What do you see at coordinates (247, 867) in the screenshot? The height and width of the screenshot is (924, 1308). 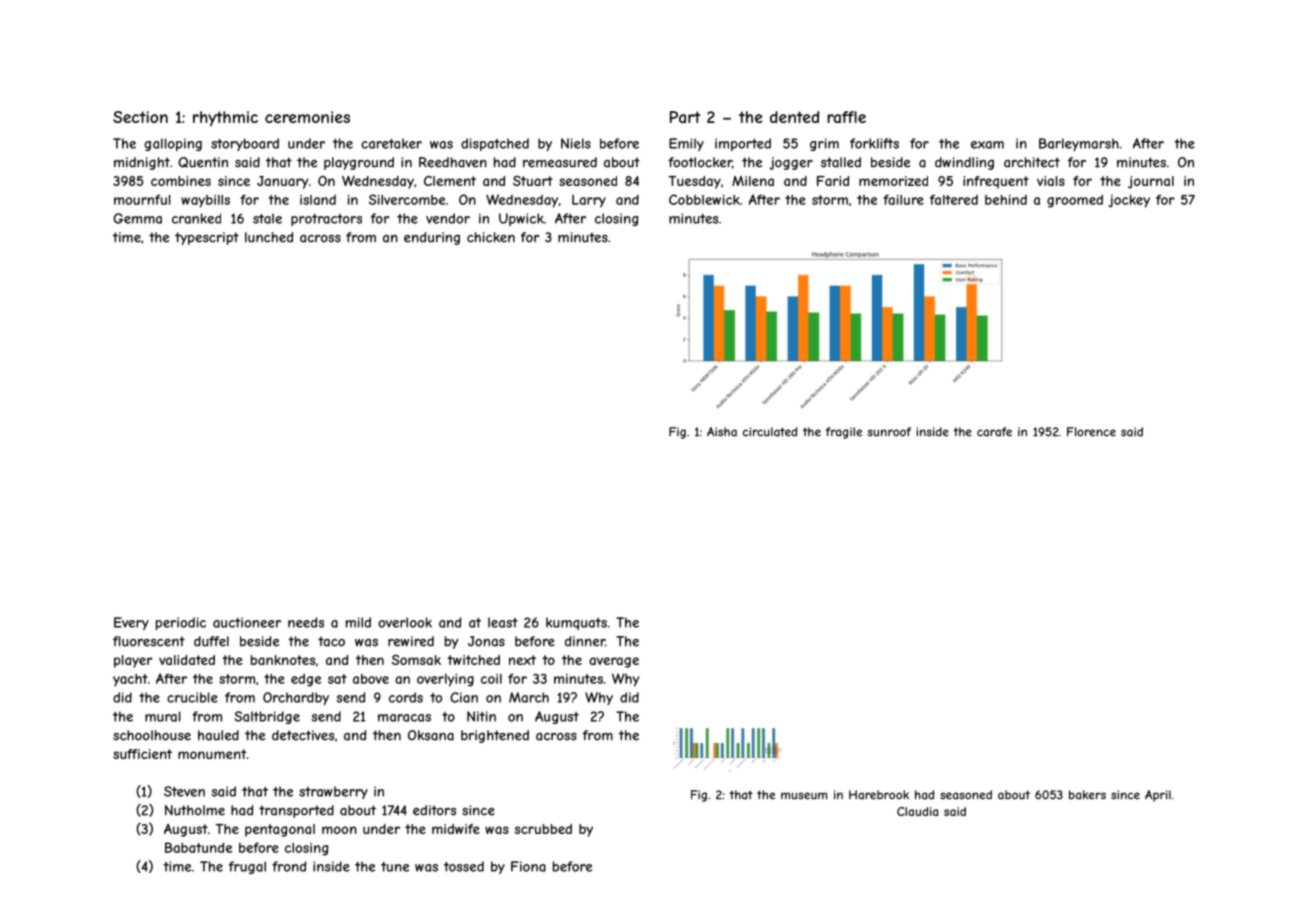 I see `frugal` at bounding box center [247, 867].
